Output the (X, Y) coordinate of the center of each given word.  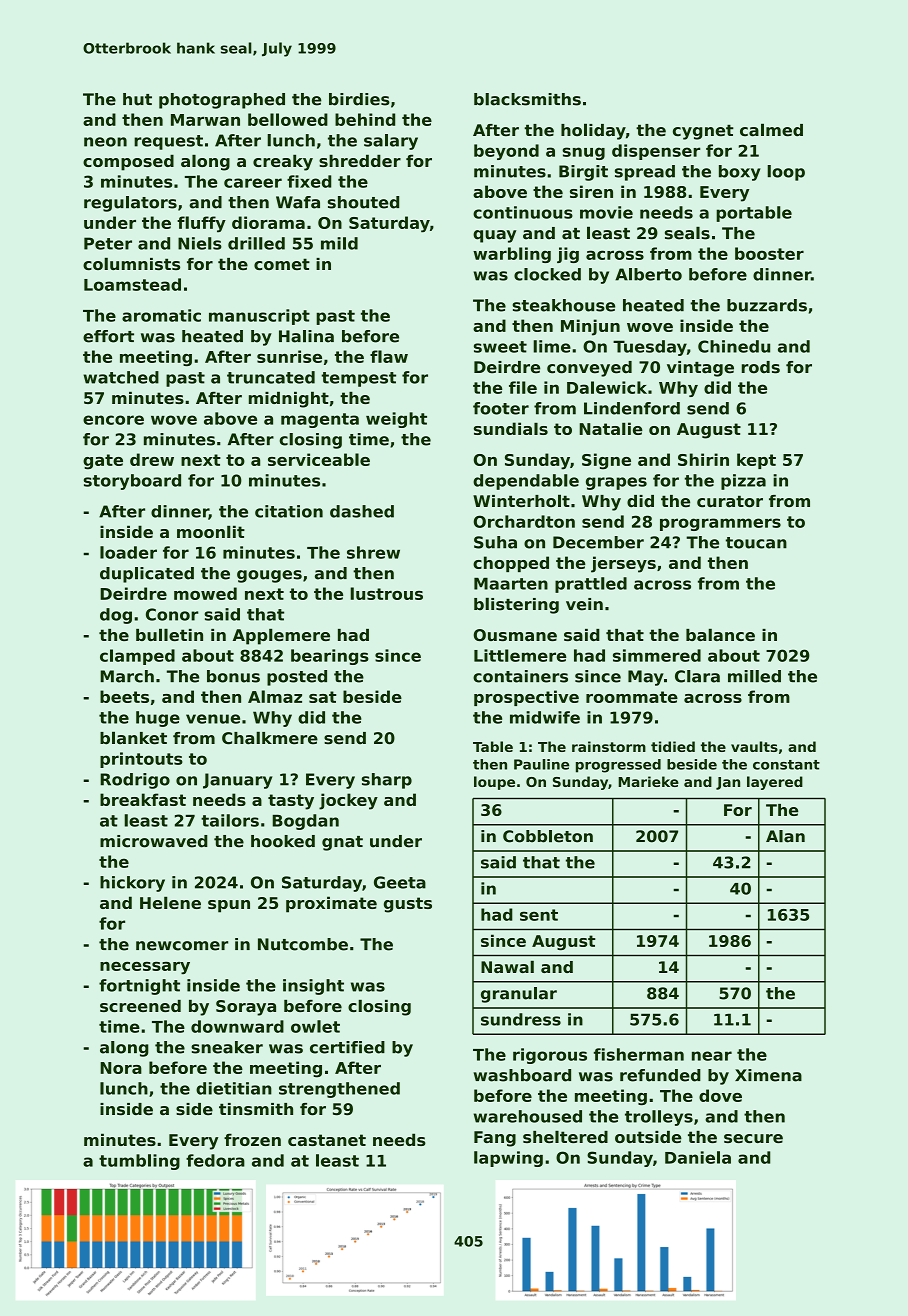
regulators (130, 204)
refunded (660, 1075)
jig (568, 255)
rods (761, 367)
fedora (215, 1160)
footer (501, 408)
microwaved (154, 841)
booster (769, 253)
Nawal (507, 966)
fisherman (639, 1054)
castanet (327, 1140)
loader (128, 552)
